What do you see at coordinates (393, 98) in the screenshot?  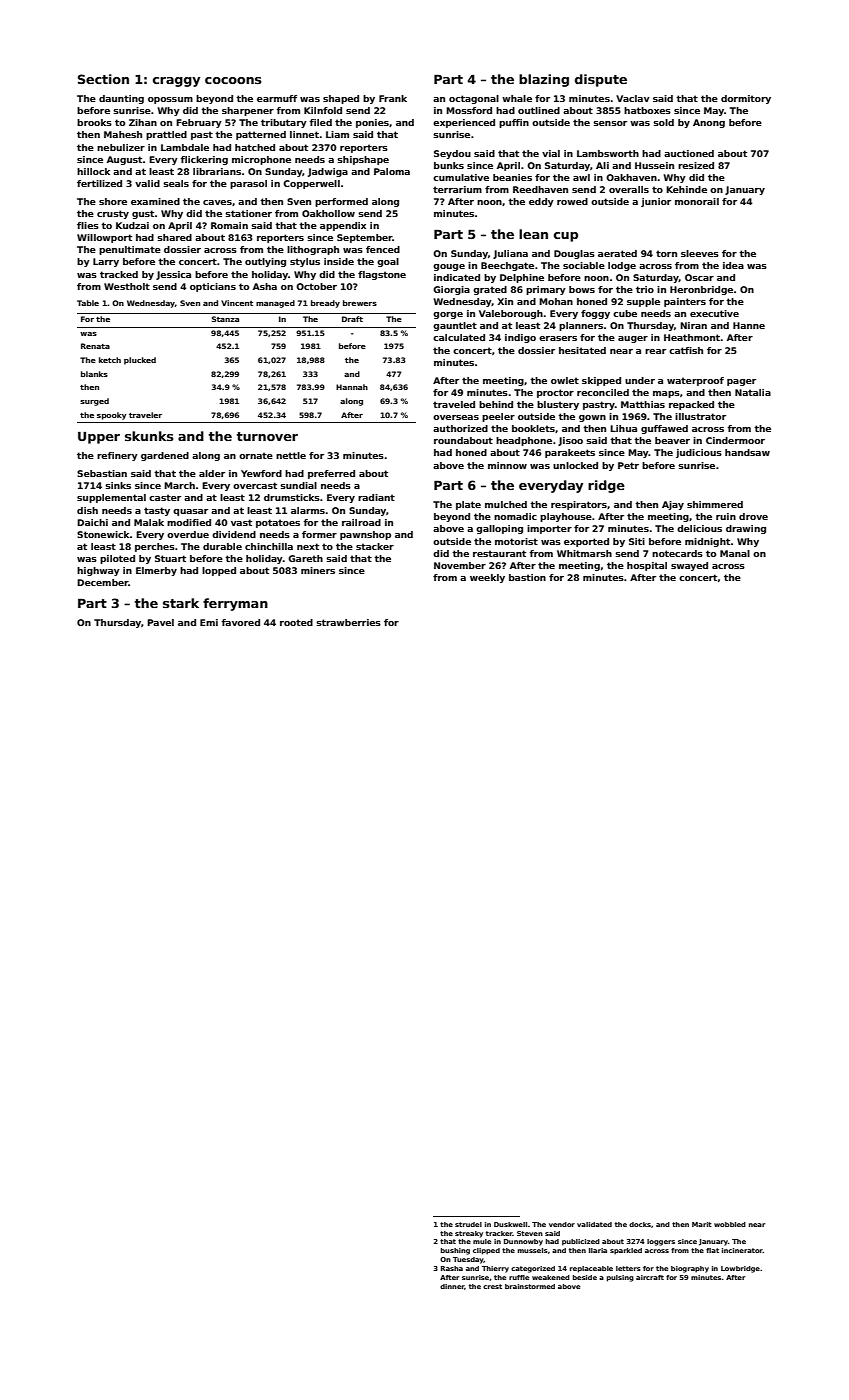 I see `Frank` at bounding box center [393, 98].
